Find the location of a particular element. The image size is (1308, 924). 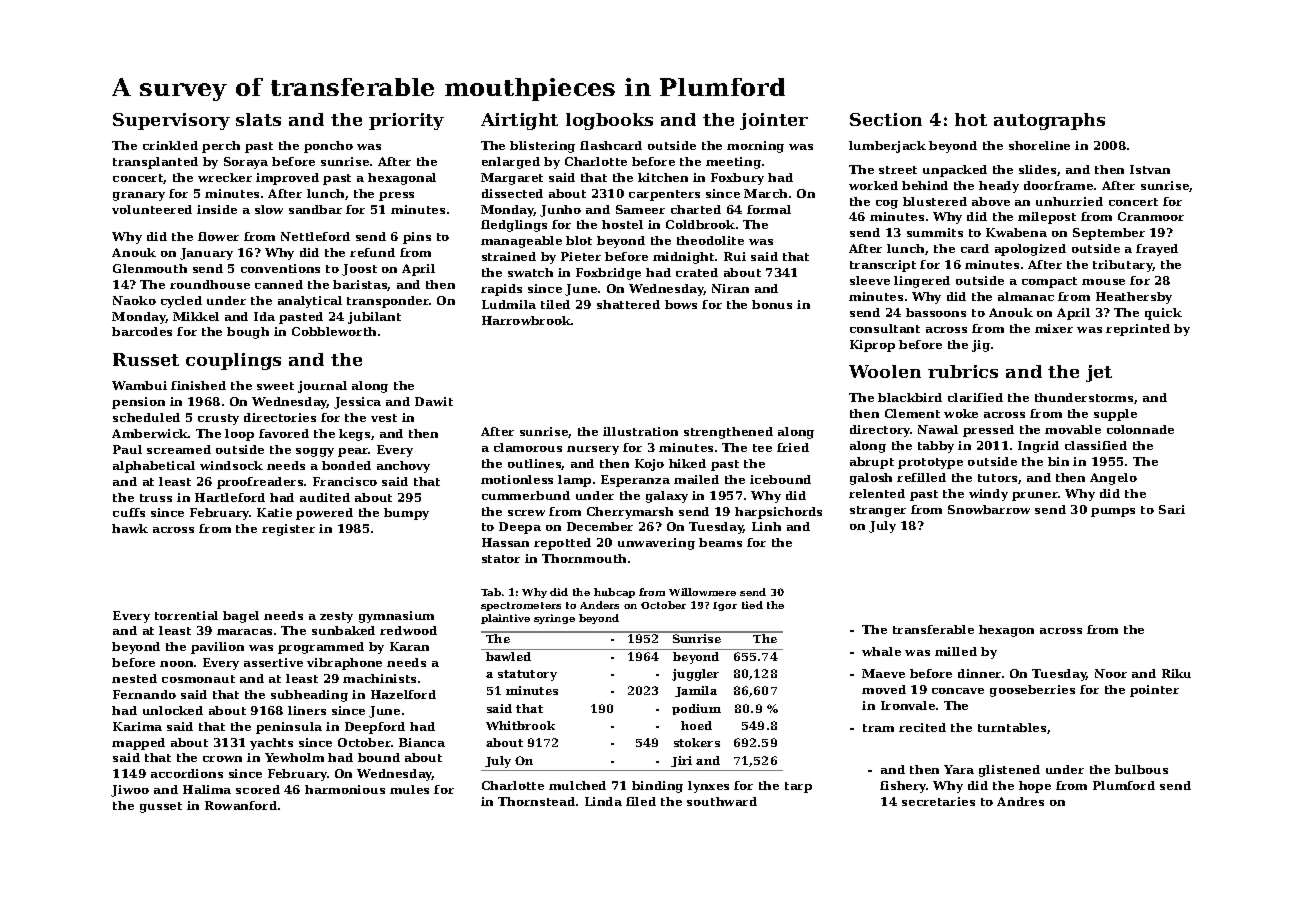

Rowanford is located at coordinates (241, 805).
